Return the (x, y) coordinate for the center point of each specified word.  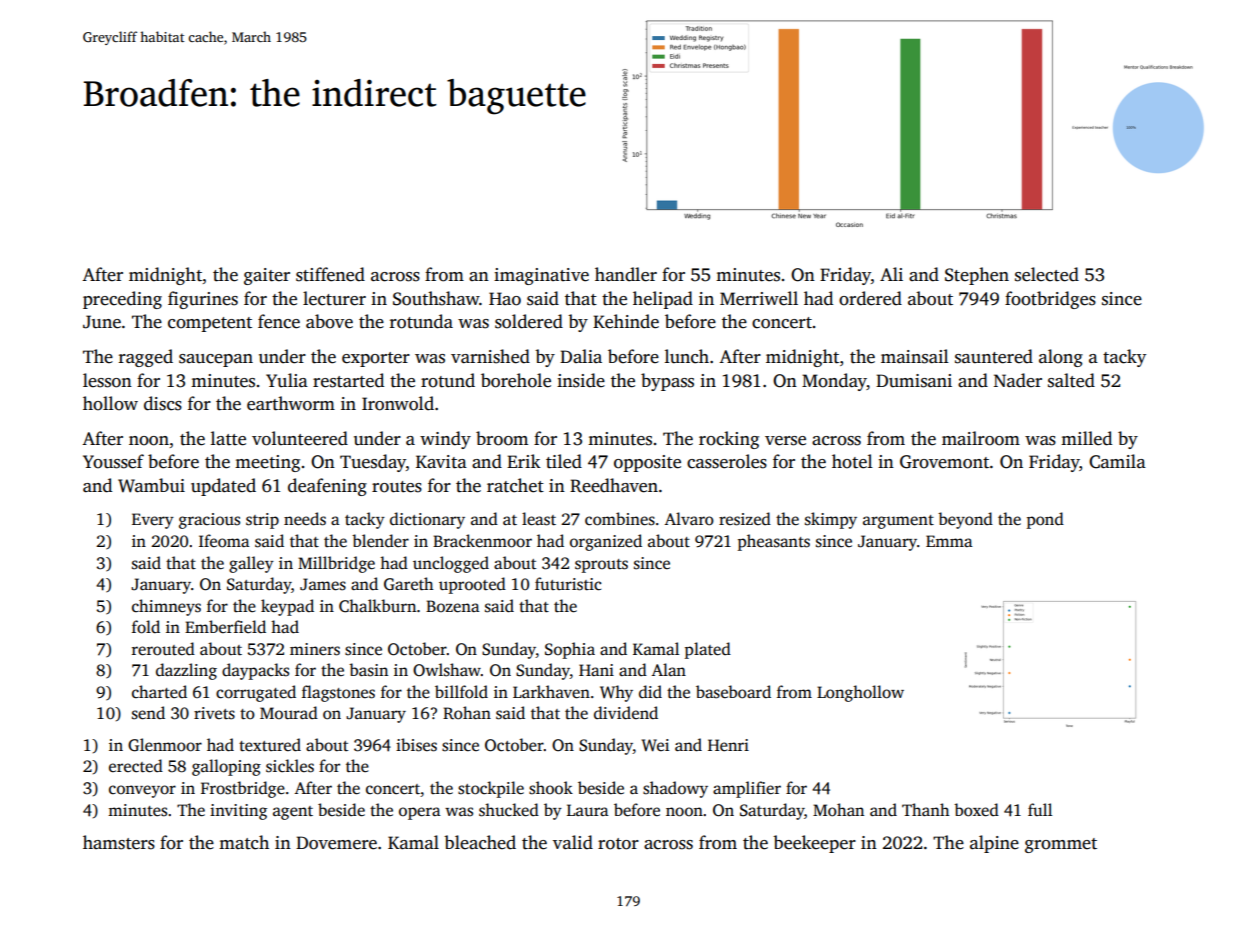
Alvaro (689, 519)
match (244, 842)
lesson (107, 380)
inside (581, 380)
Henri (728, 745)
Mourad (289, 712)
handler (626, 274)
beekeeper (814, 844)
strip (262, 521)
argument (898, 522)
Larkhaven (551, 692)
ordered (870, 298)
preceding (122, 300)
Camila (1117, 461)
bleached (480, 842)
